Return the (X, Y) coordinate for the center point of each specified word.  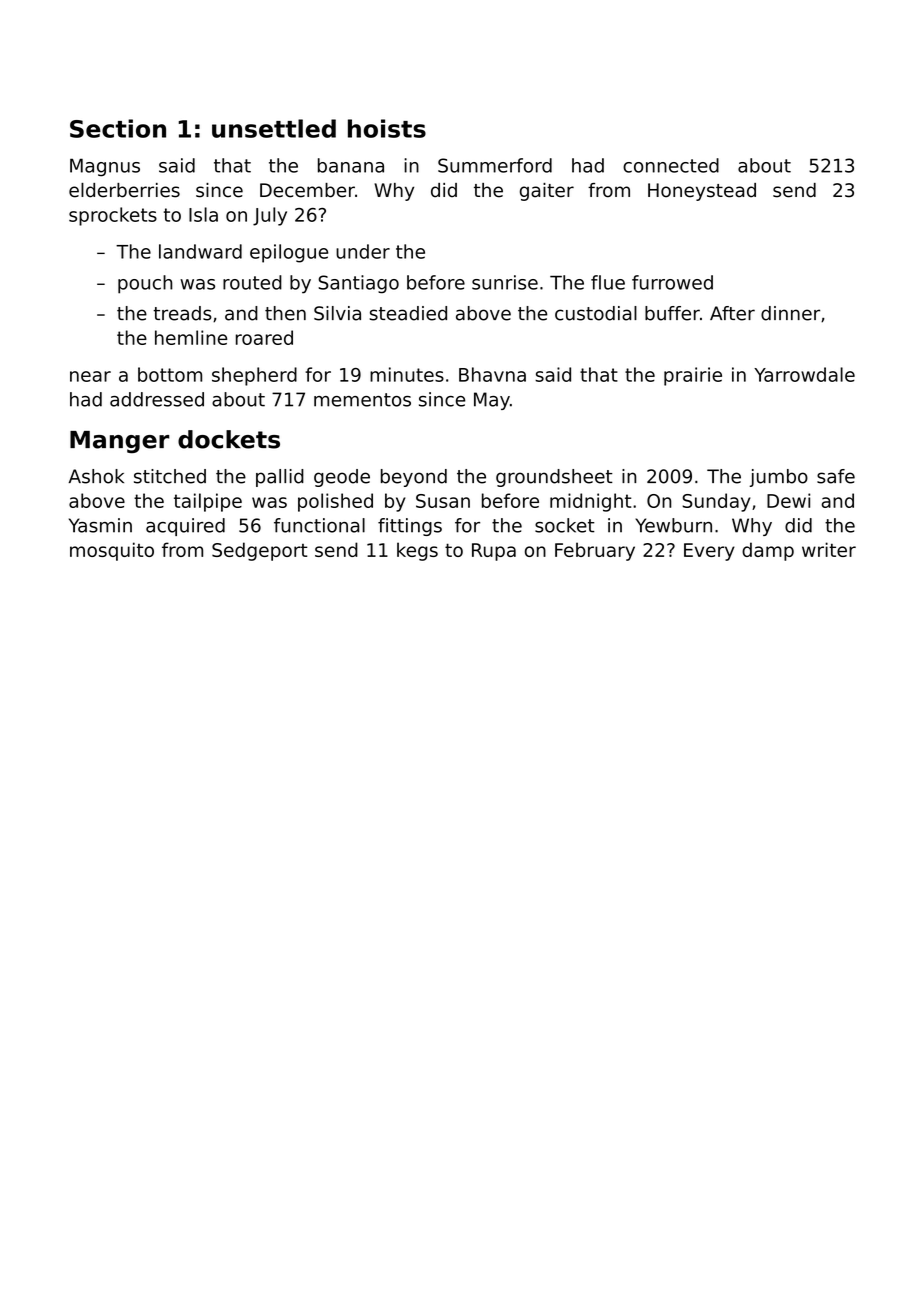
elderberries (124, 190)
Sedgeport (260, 551)
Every (709, 552)
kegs (417, 551)
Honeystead (702, 192)
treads (182, 313)
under (363, 251)
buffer (672, 313)
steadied (408, 313)
